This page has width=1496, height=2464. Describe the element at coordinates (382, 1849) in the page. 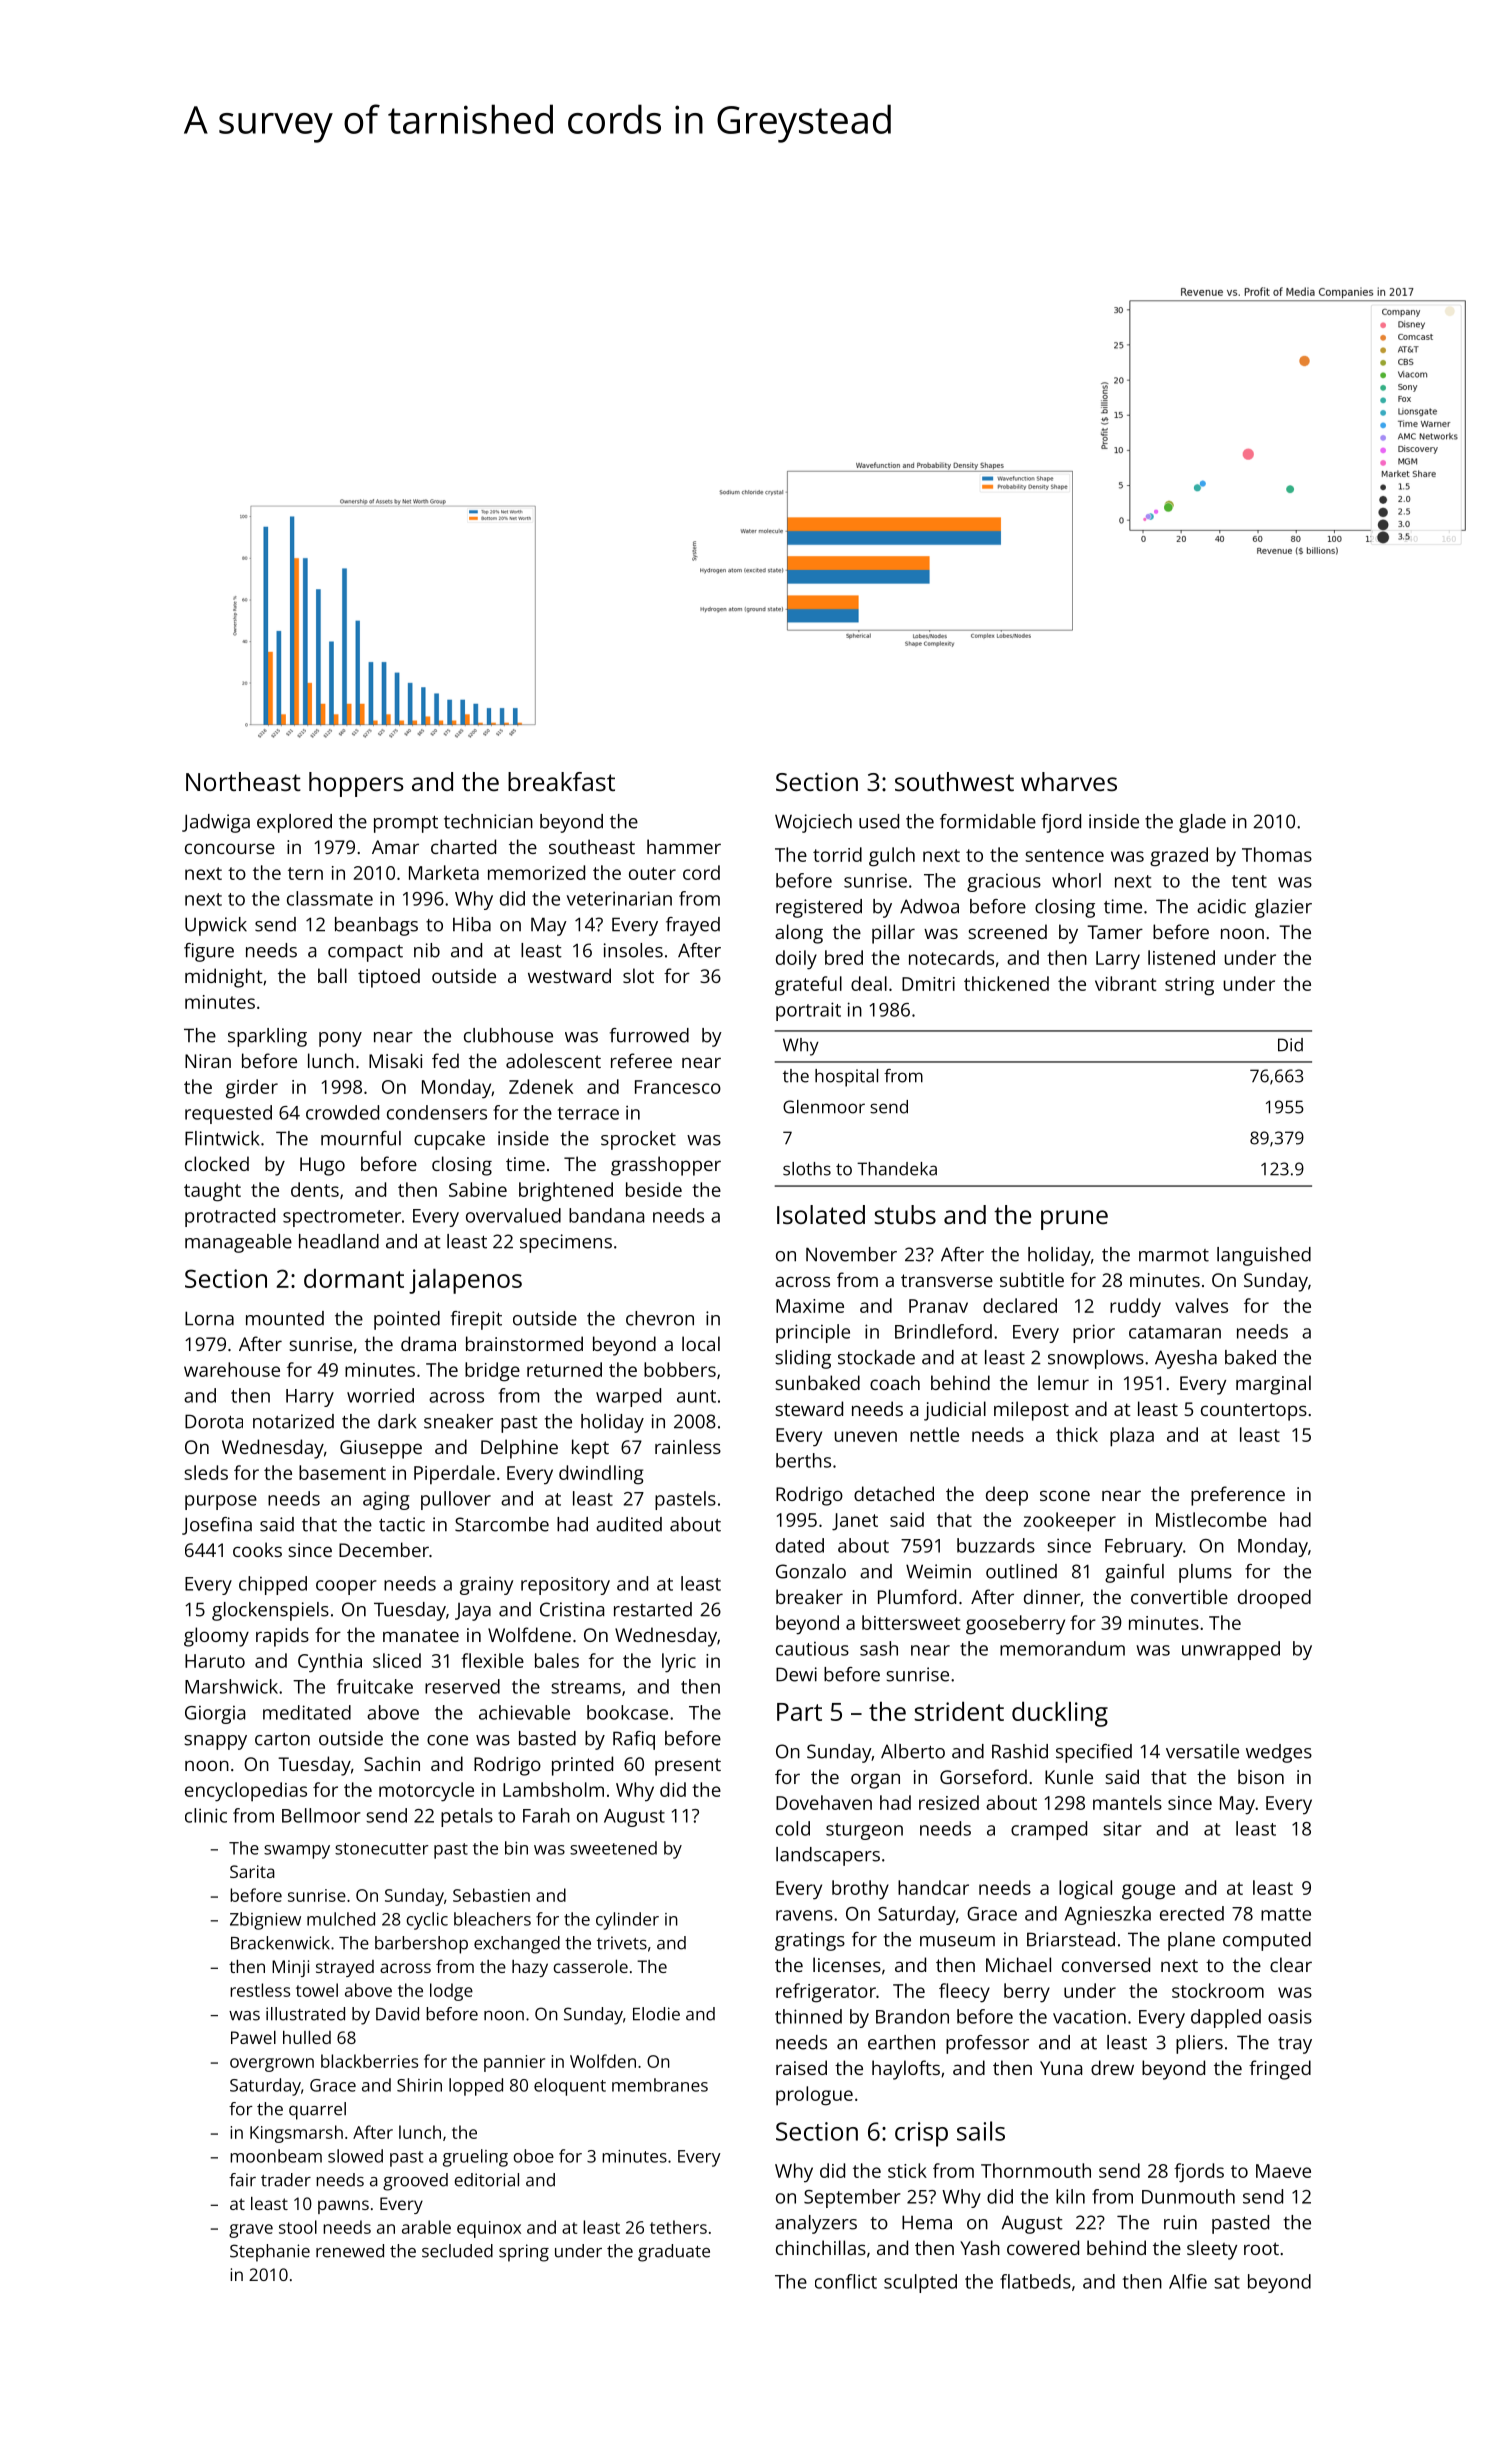

I see `stonecutter` at that location.
